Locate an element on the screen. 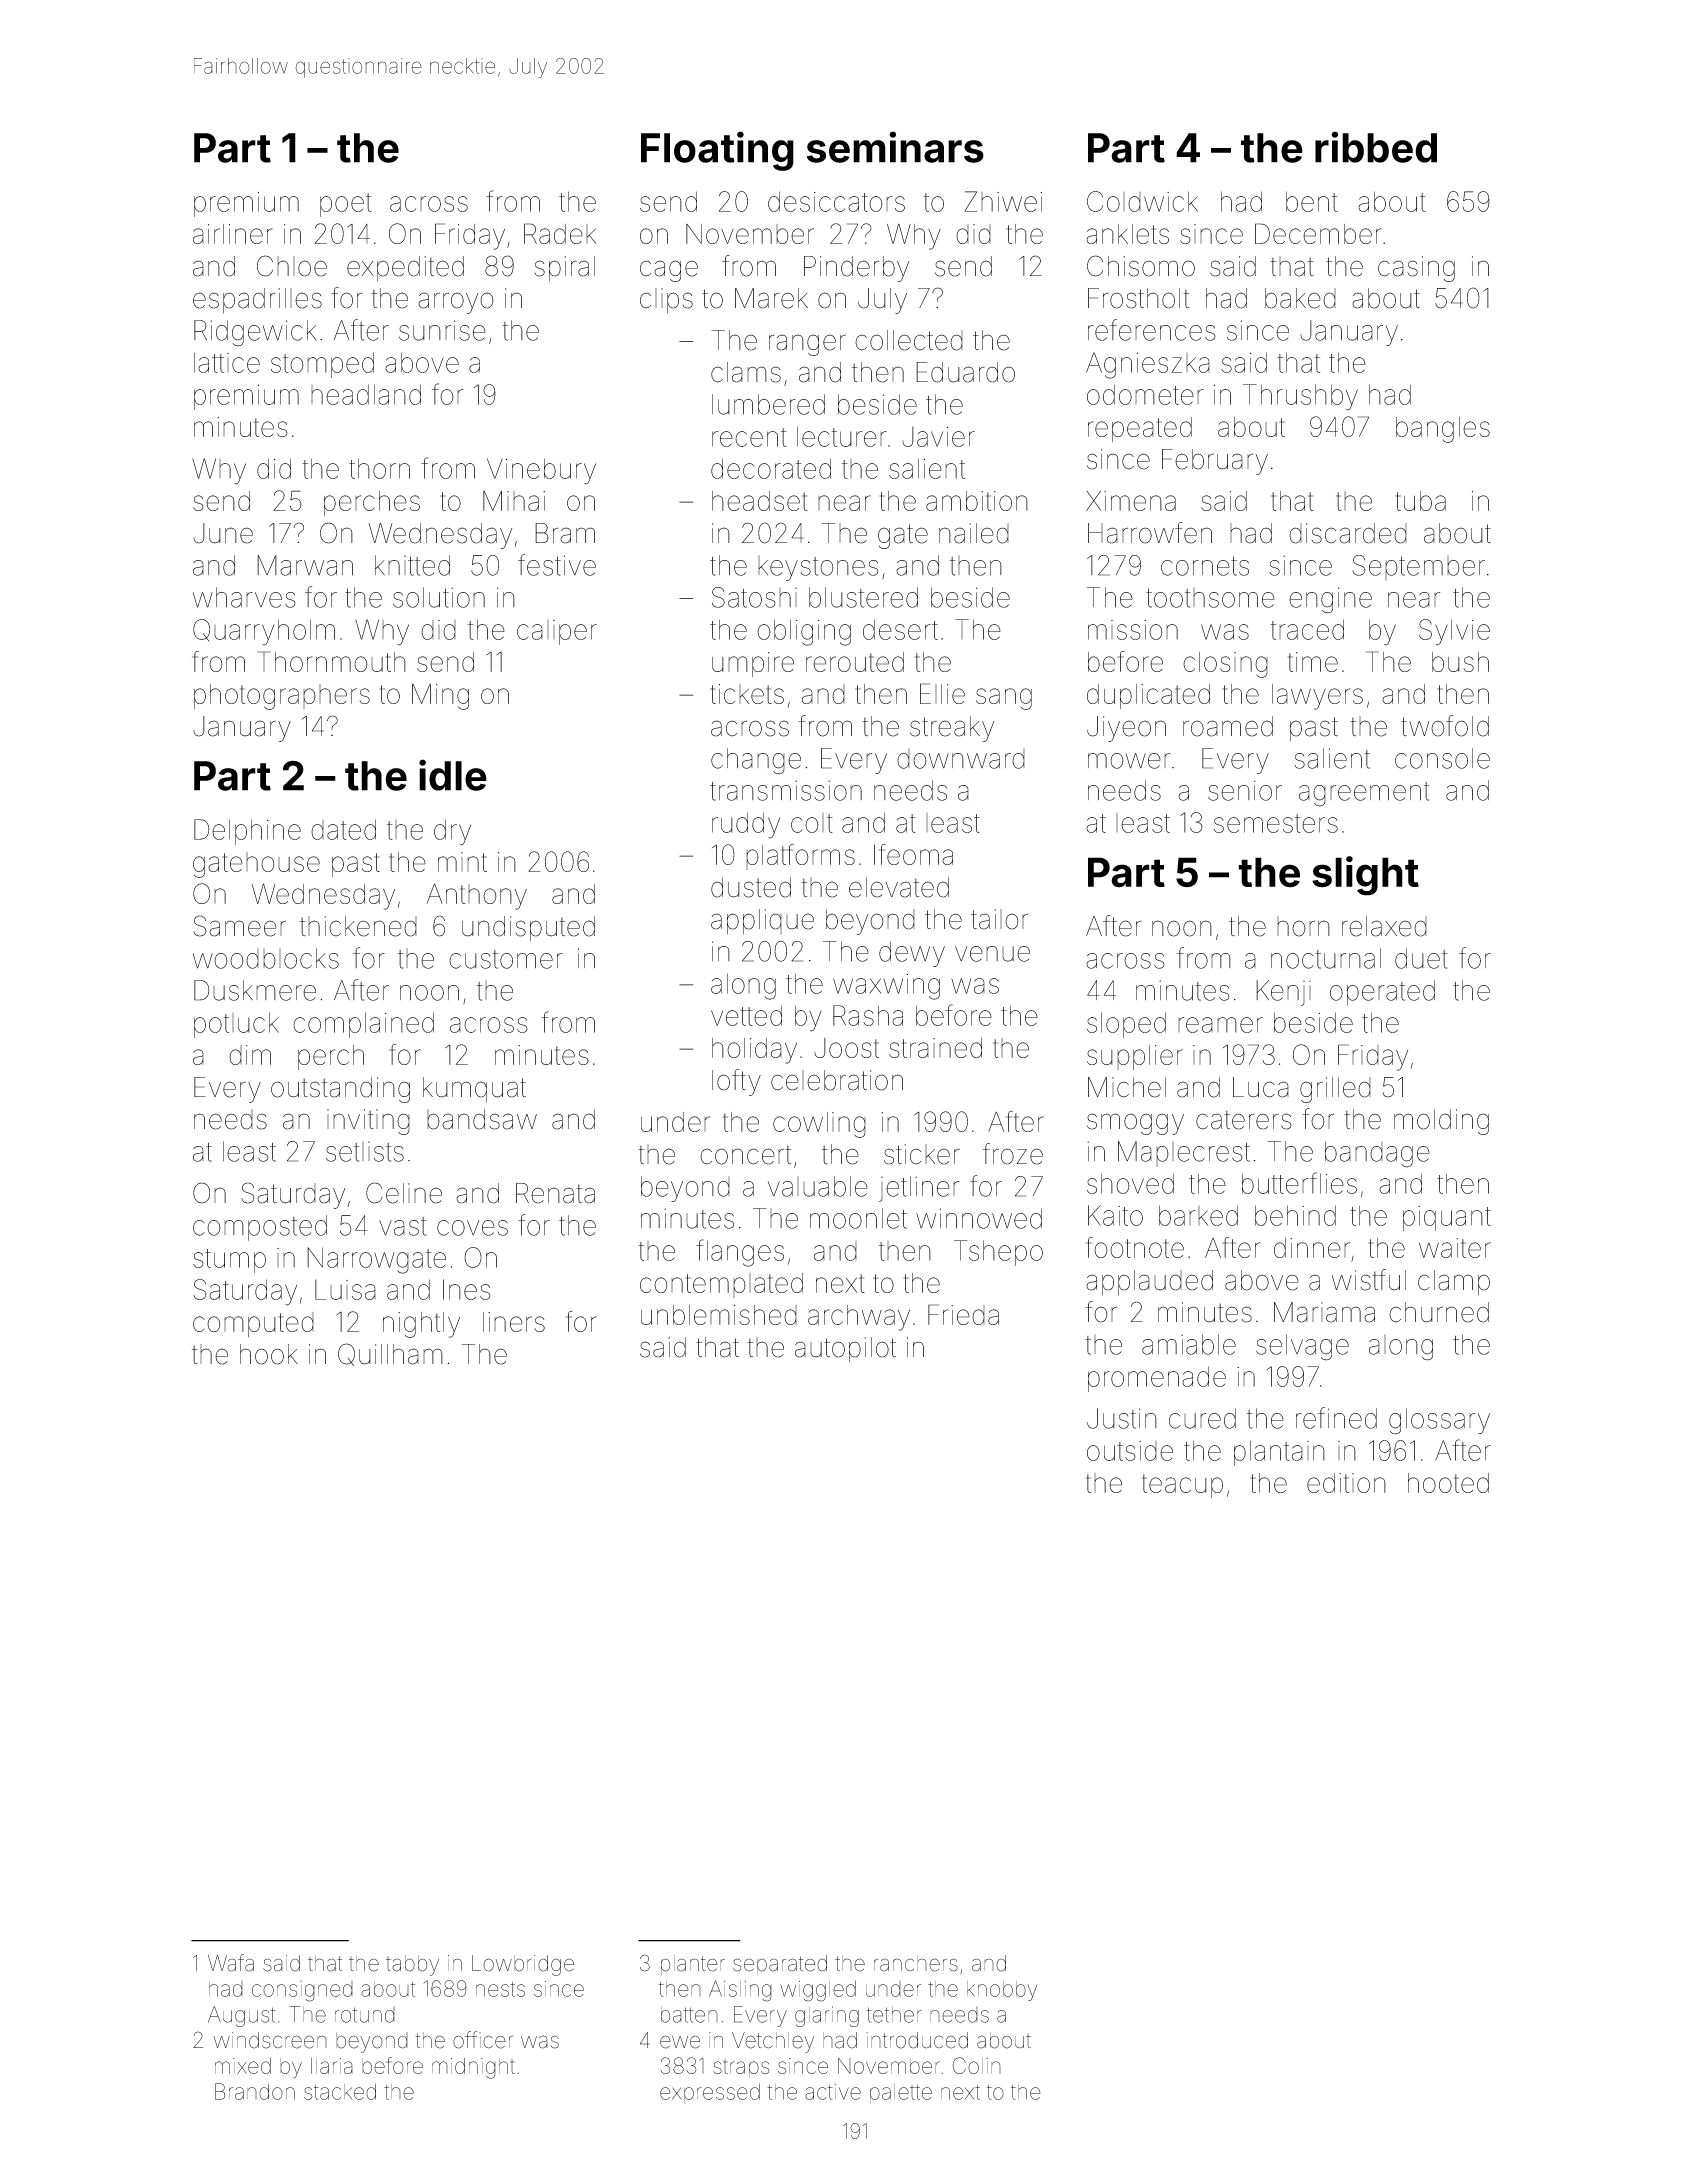 This screenshot has width=1683, height=2178. Quillham is located at coordinates (390, 1354).
